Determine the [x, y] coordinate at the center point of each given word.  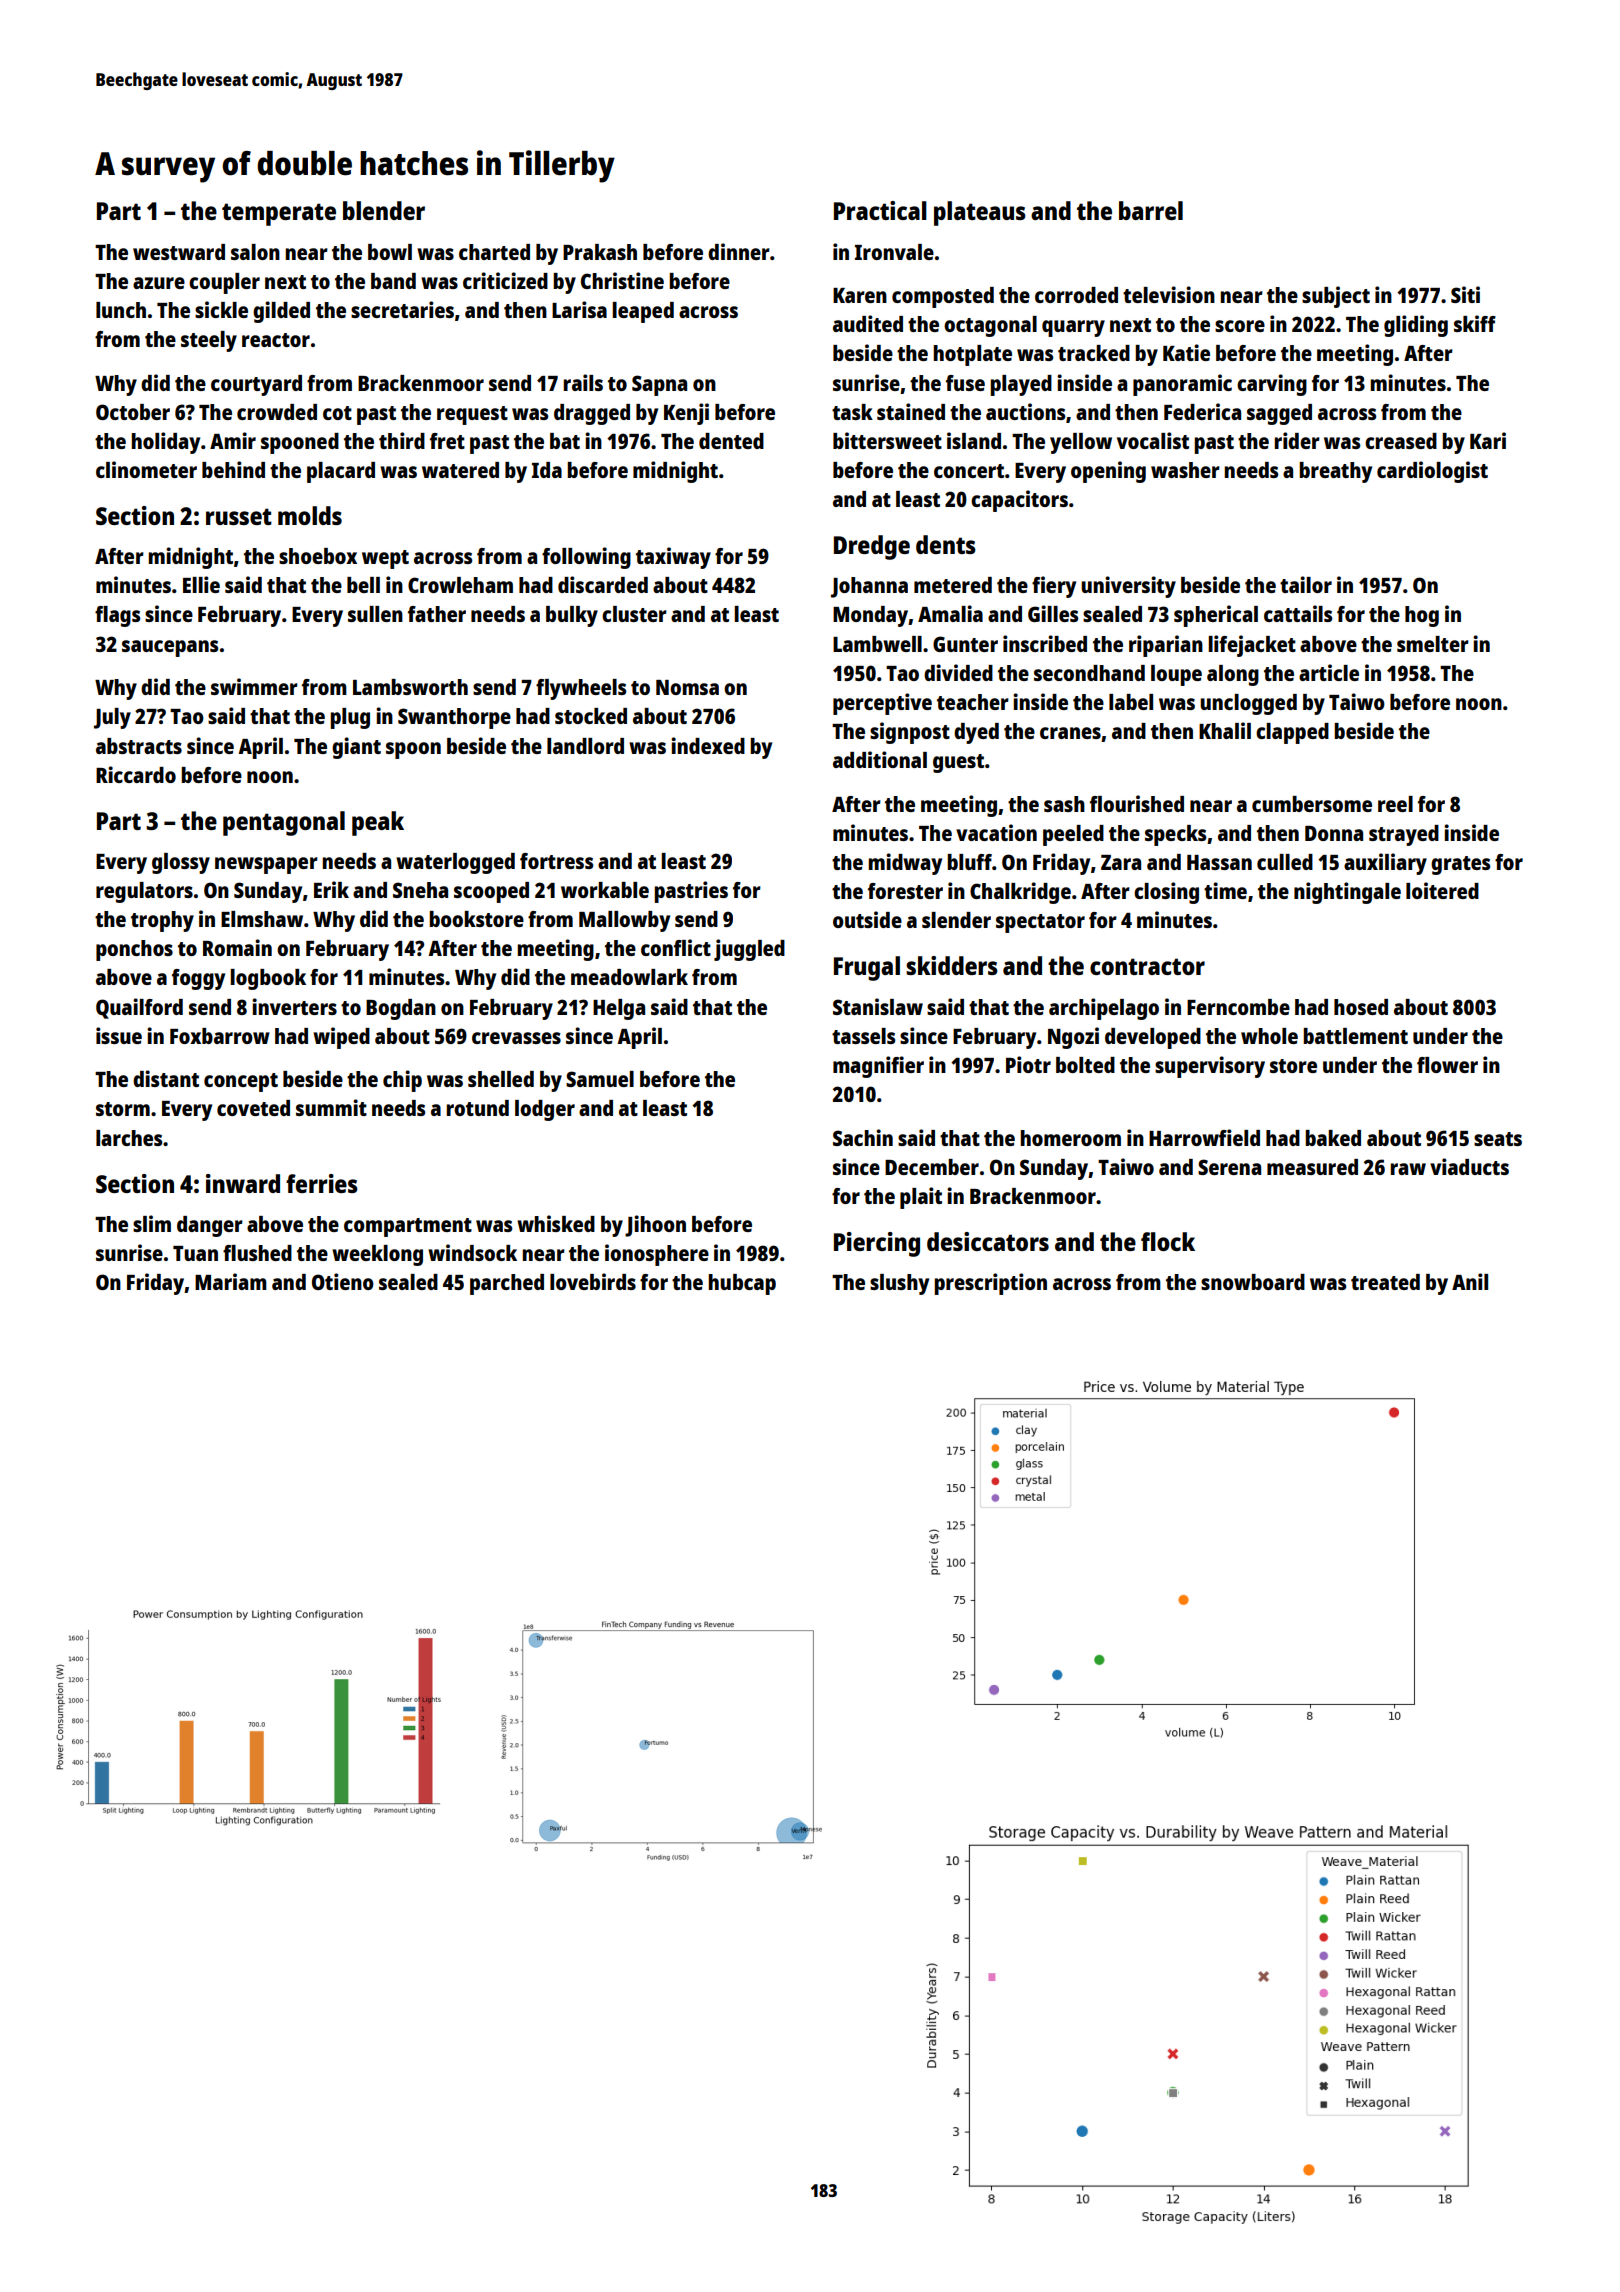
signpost [910, 733]
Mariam [231, 1281]
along [1233, 675]
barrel [1151, 210]
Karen [860, 295]
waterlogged [455, 863]
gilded [281, 312]
